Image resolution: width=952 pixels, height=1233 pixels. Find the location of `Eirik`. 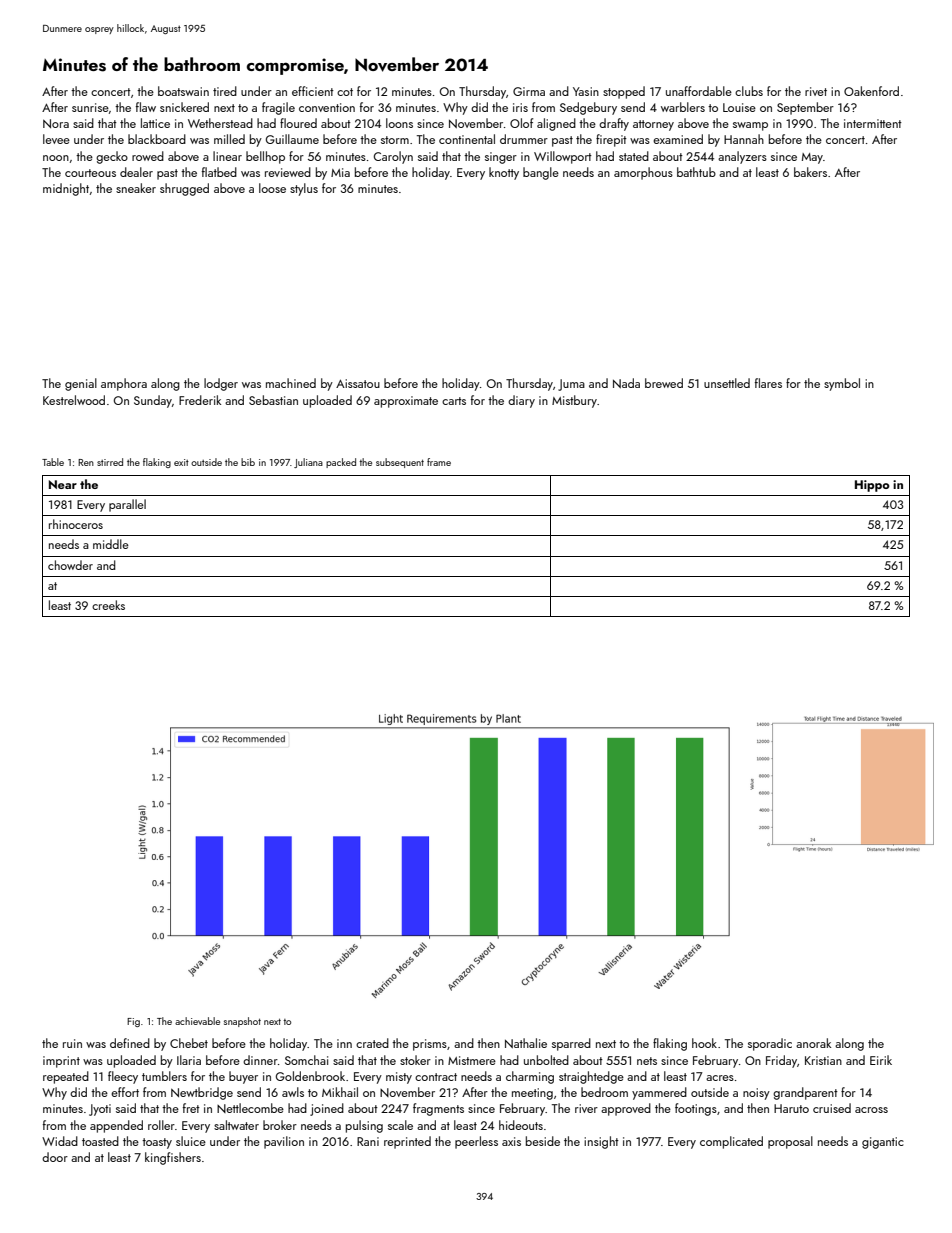

Eirik is located at coordinates (881, 1060).
